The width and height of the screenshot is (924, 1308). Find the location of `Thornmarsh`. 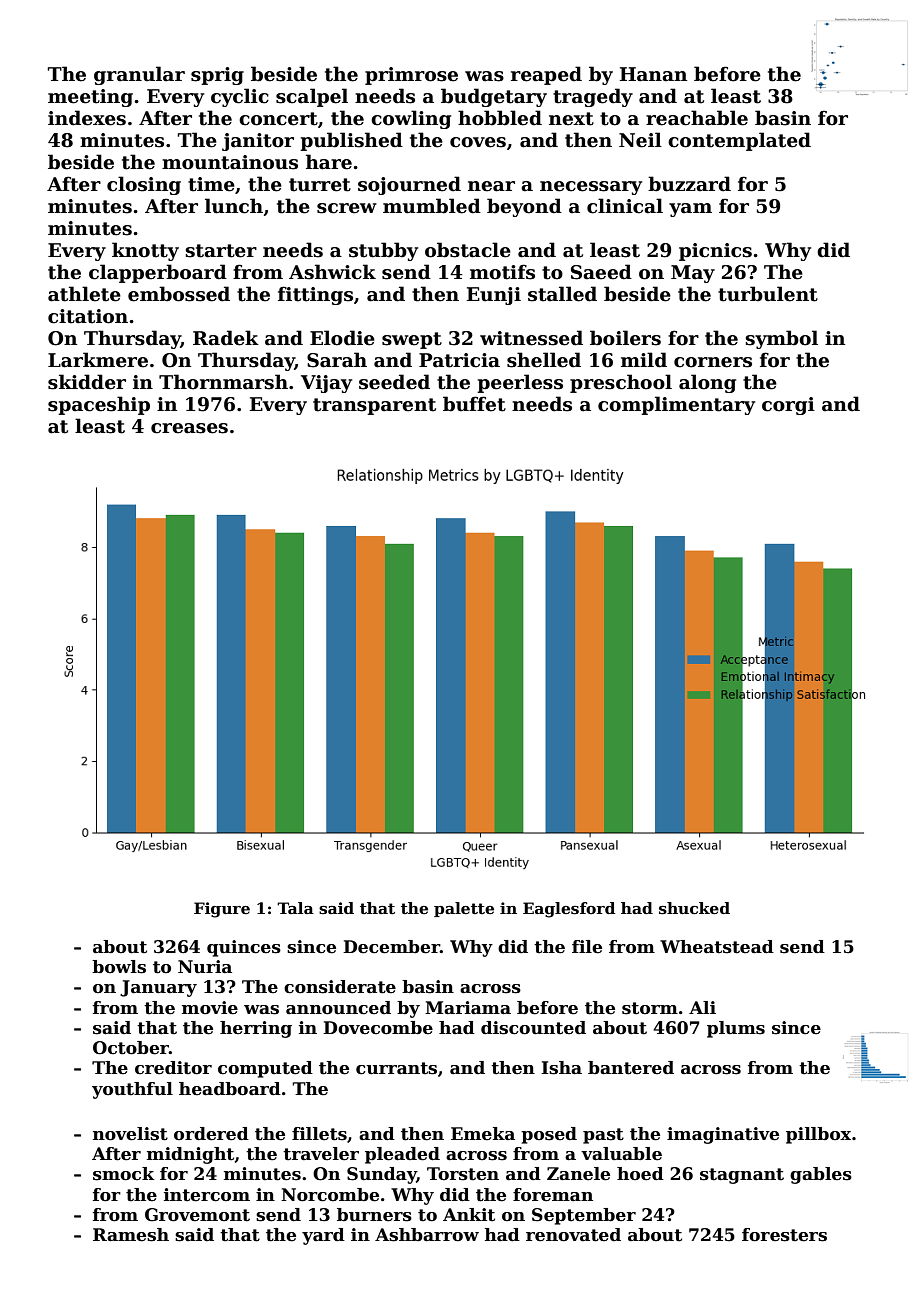

Thornmarsh is located at coordinates (223, 382).
